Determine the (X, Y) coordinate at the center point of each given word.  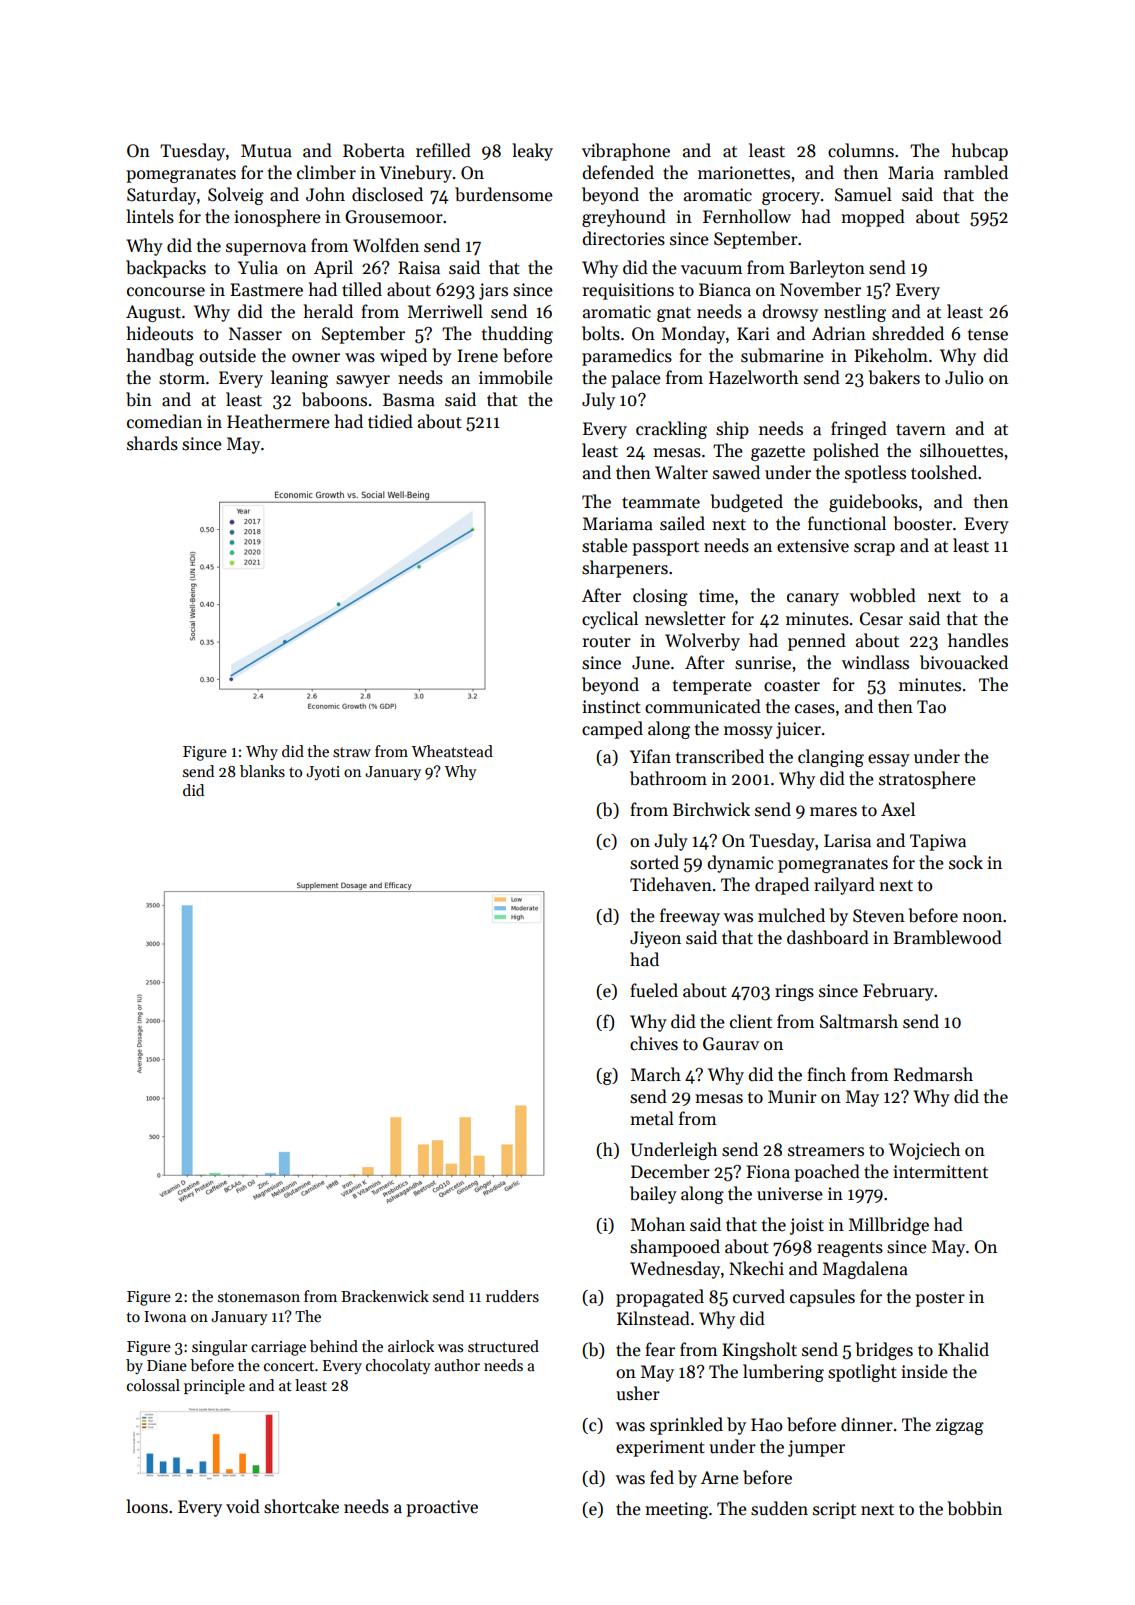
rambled (976, 172)
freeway (690, 917)
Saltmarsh (859, 1021)
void (243, 1506)
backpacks (166, 269)
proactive (442, 1508)
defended (618, 172)
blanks (262, 771)
